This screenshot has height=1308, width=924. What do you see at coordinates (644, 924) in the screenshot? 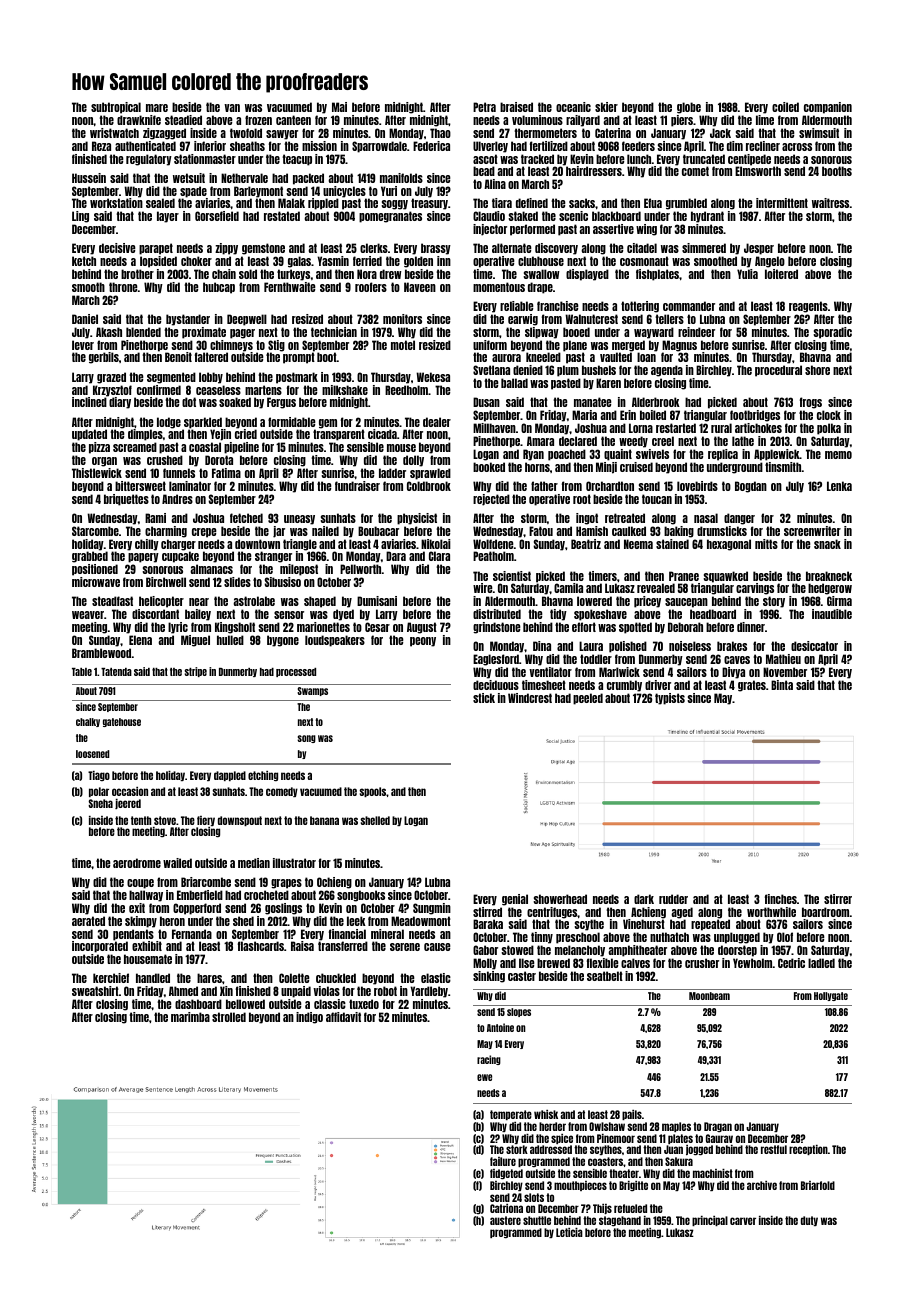
I see `Vinehurst` at bounding box center [644, 924].
